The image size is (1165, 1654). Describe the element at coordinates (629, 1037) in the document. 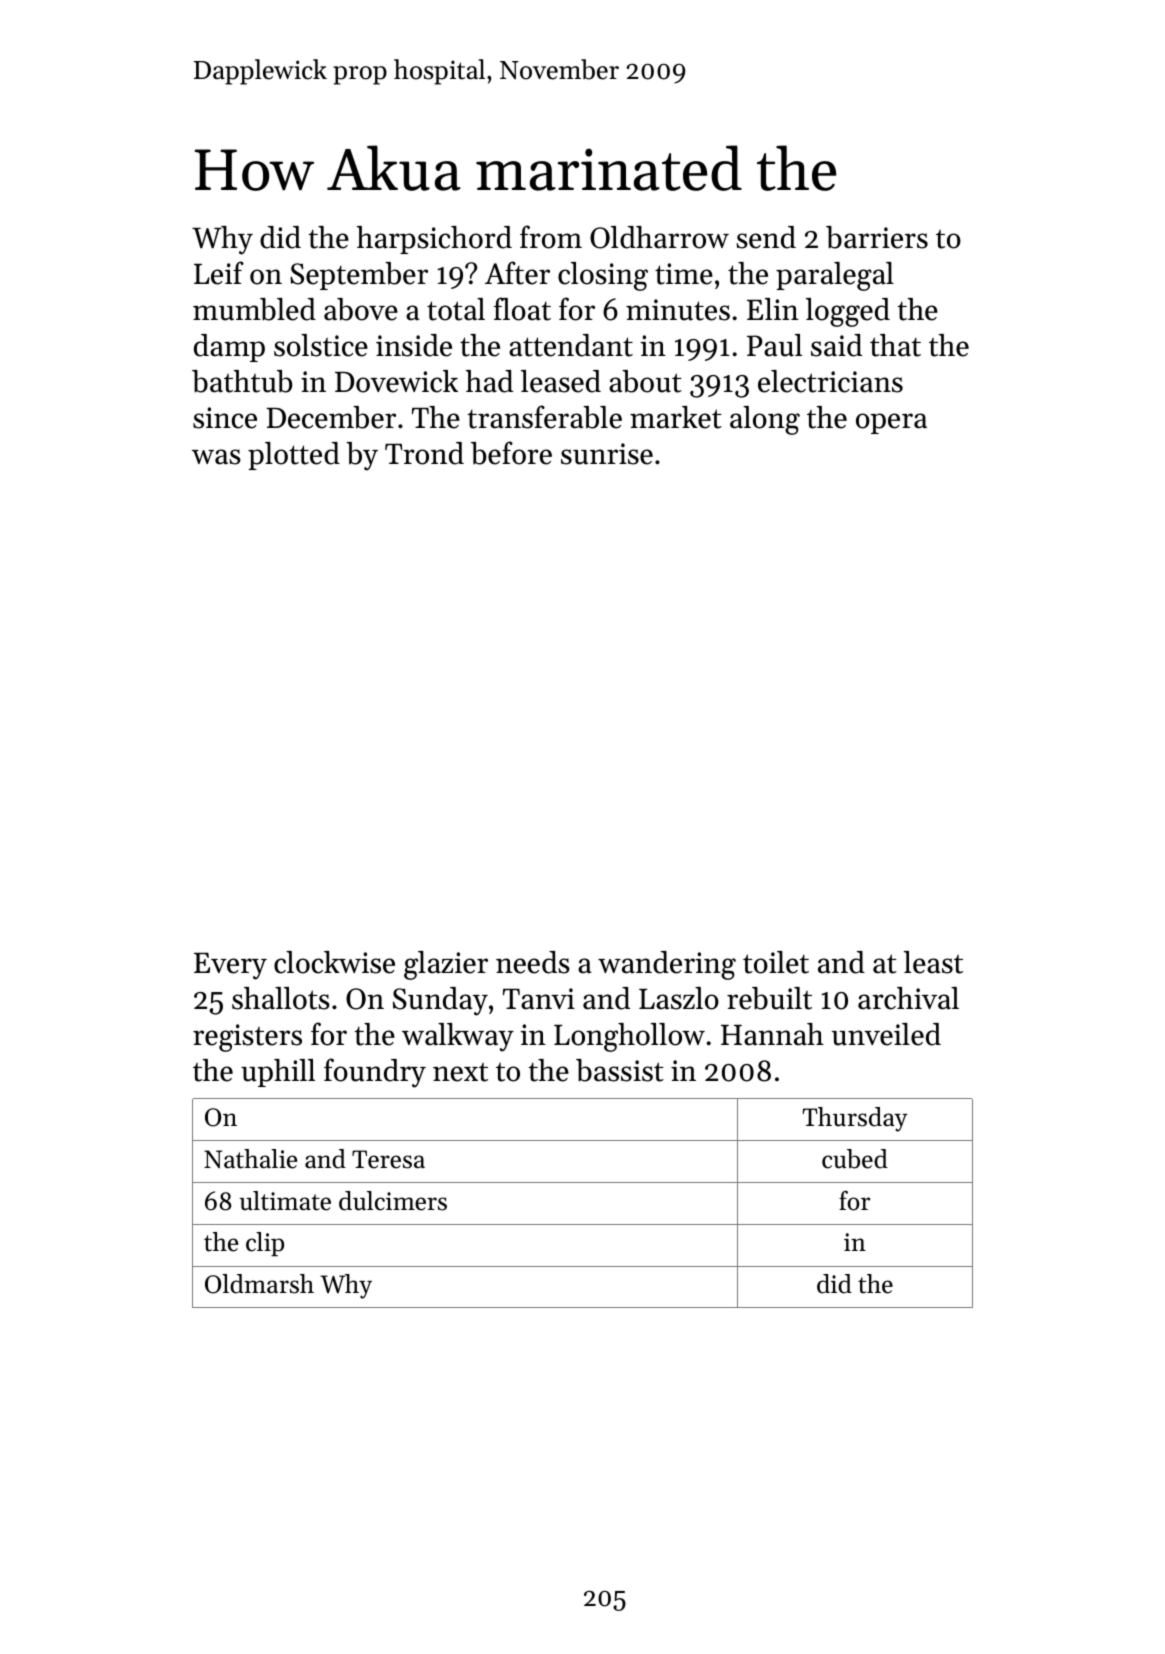

I see `Longhollow` at that location.
